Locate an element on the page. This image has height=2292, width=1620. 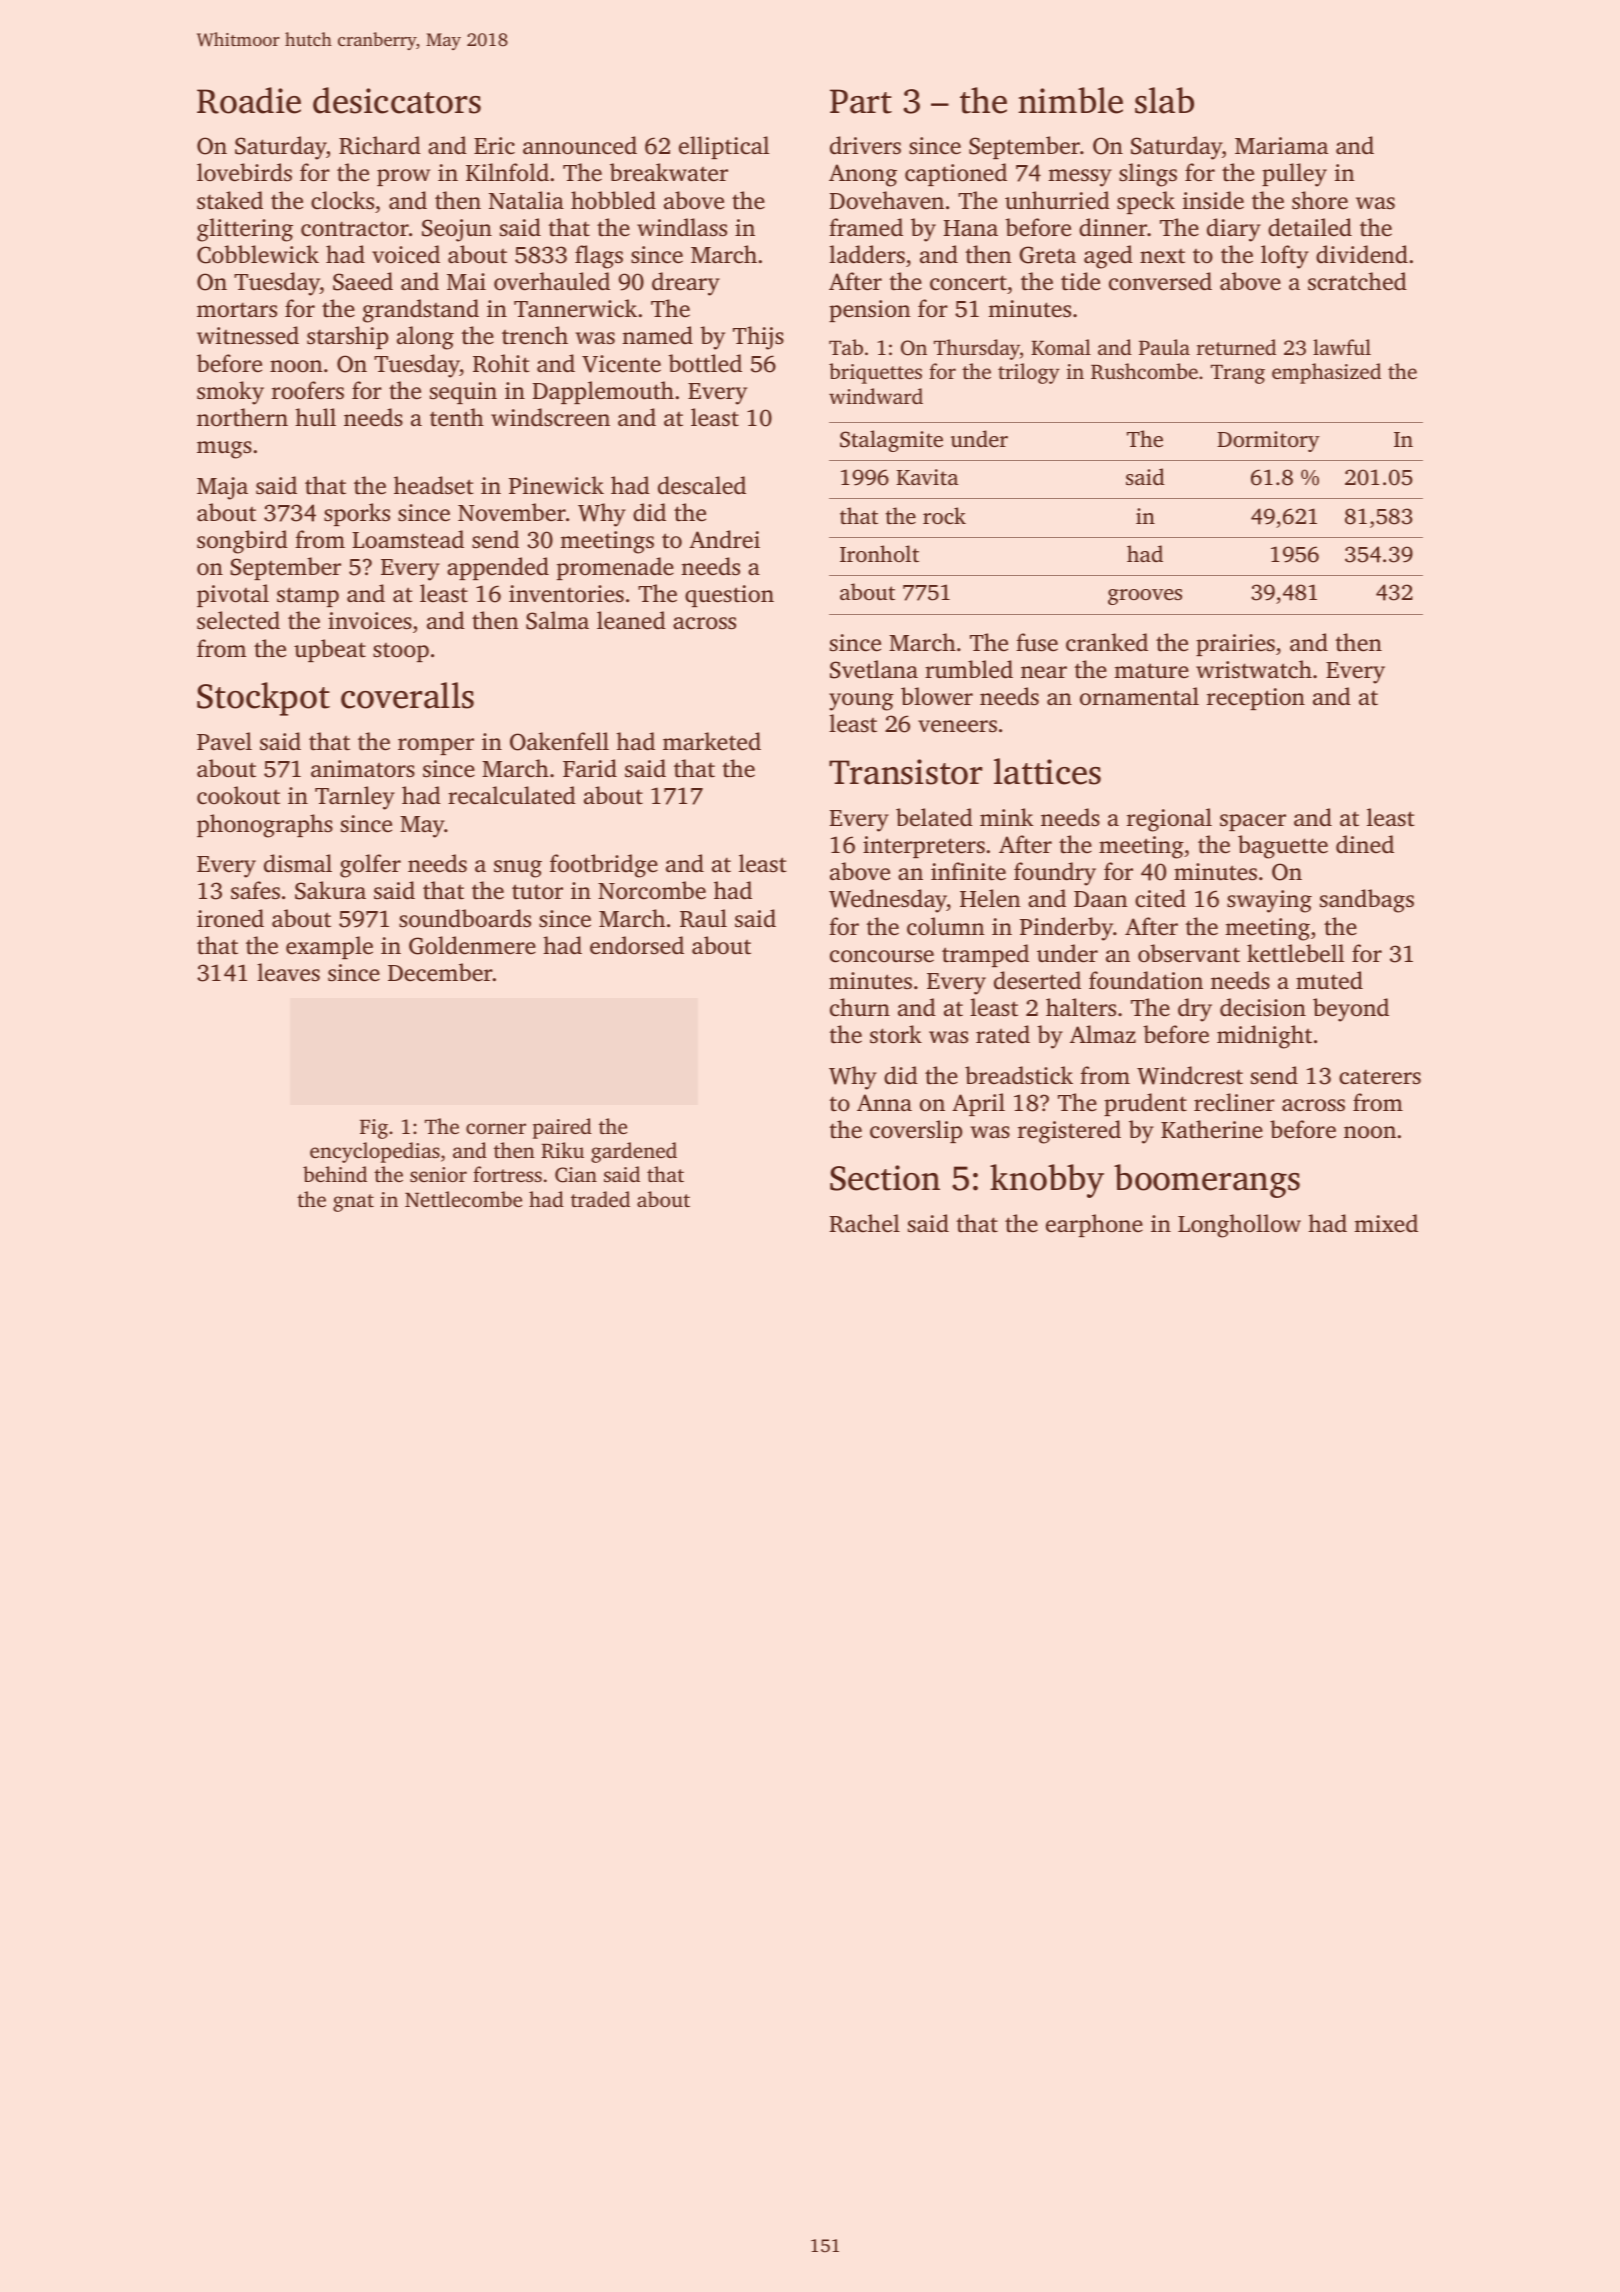
Katherine is located at coordinates (1212, 1129).
